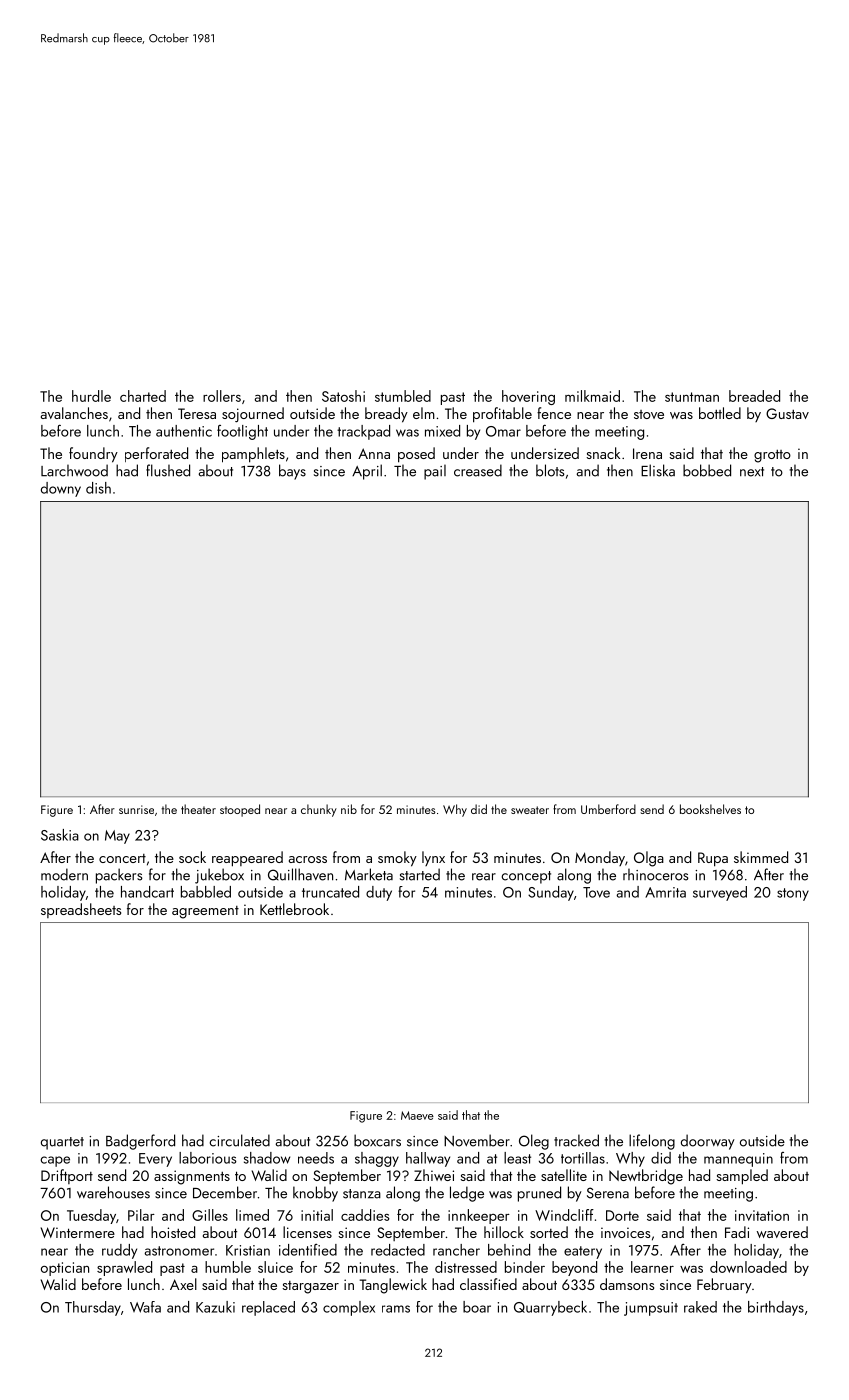  What do you see at coordinates (417, 1115) in the page?
I see `Maeve` at bounding box center [417, 1115].
